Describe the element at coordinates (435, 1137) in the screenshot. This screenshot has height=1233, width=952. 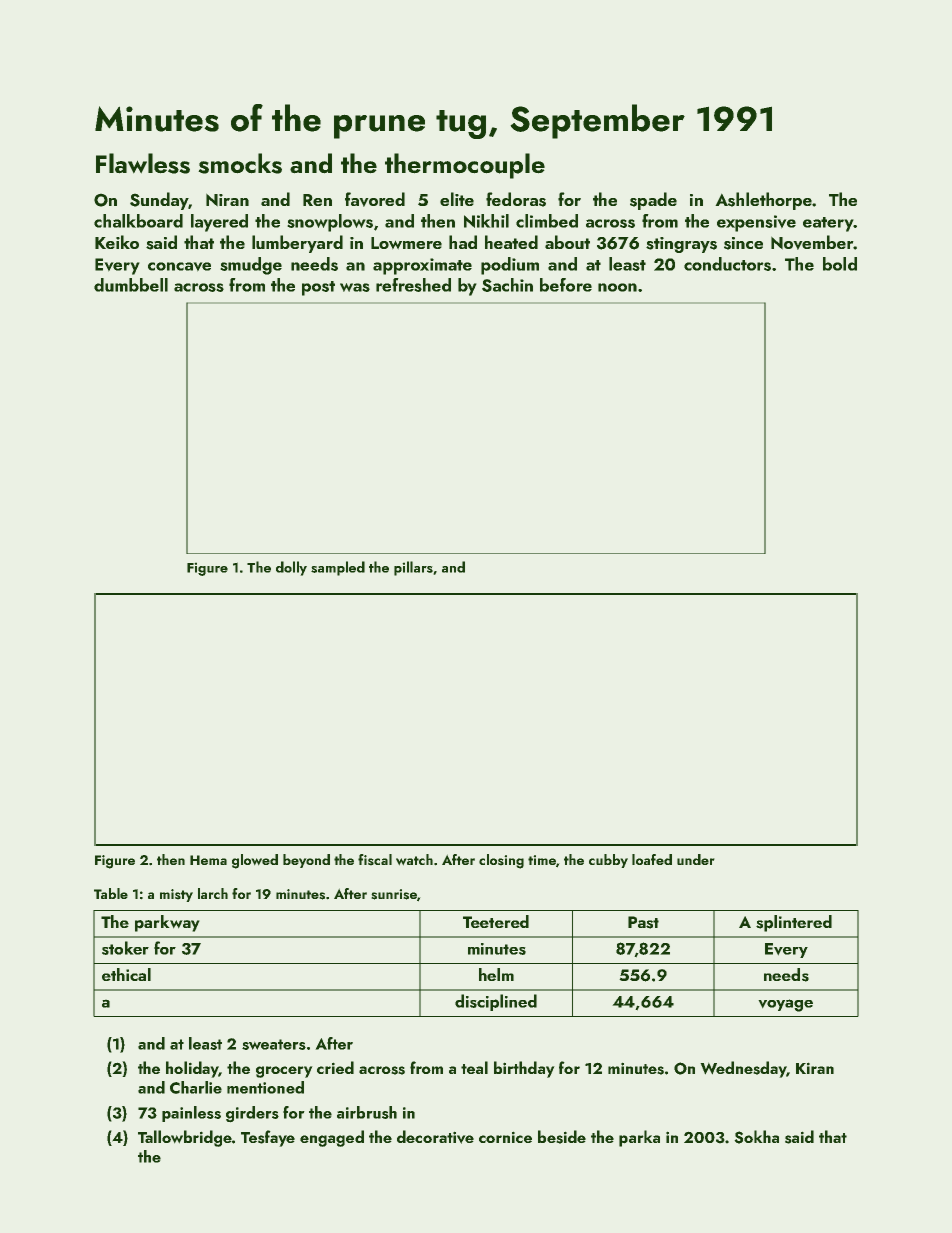
I see `decorative` at that location.
